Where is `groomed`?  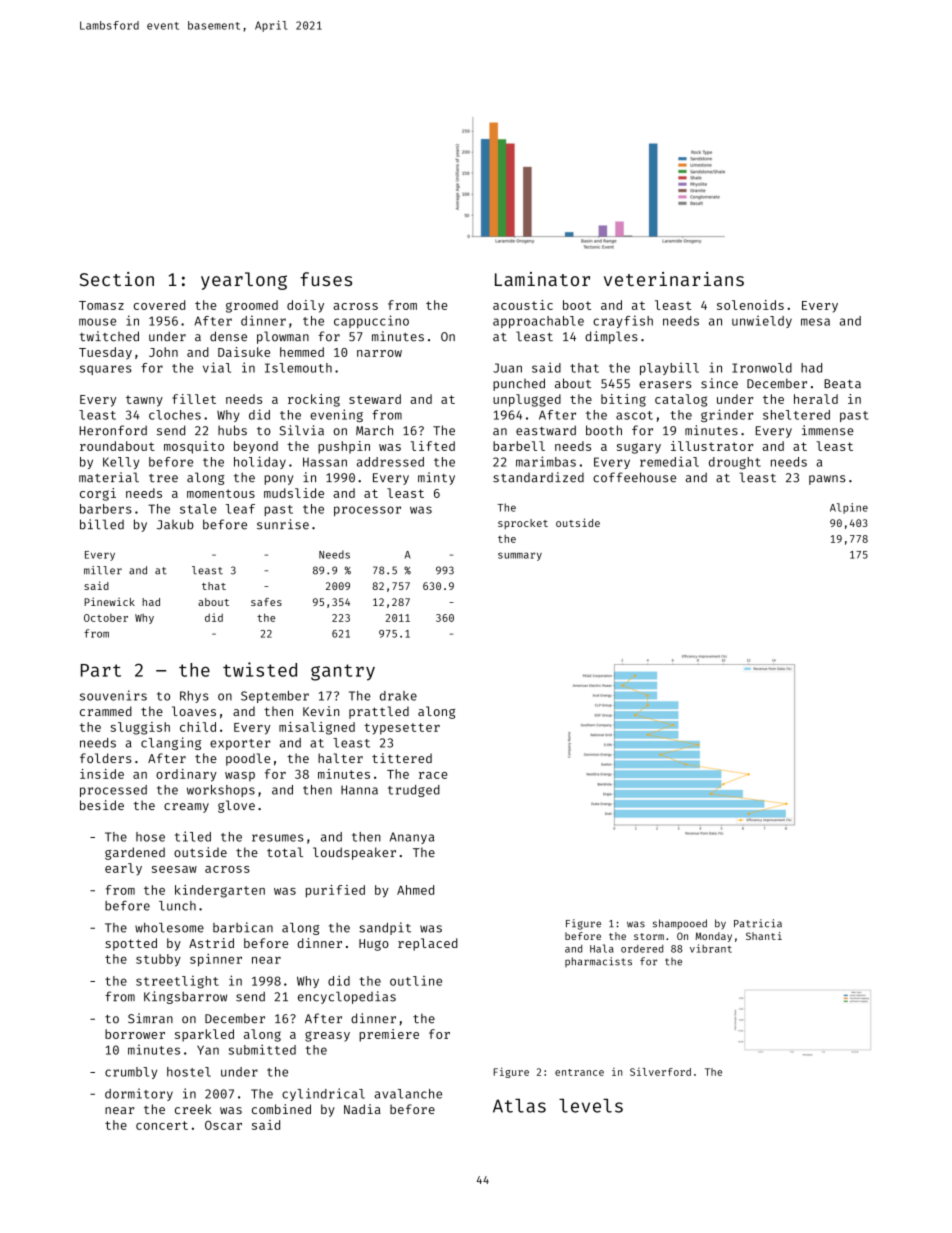 groomed is located at coordinates (252, 306).
